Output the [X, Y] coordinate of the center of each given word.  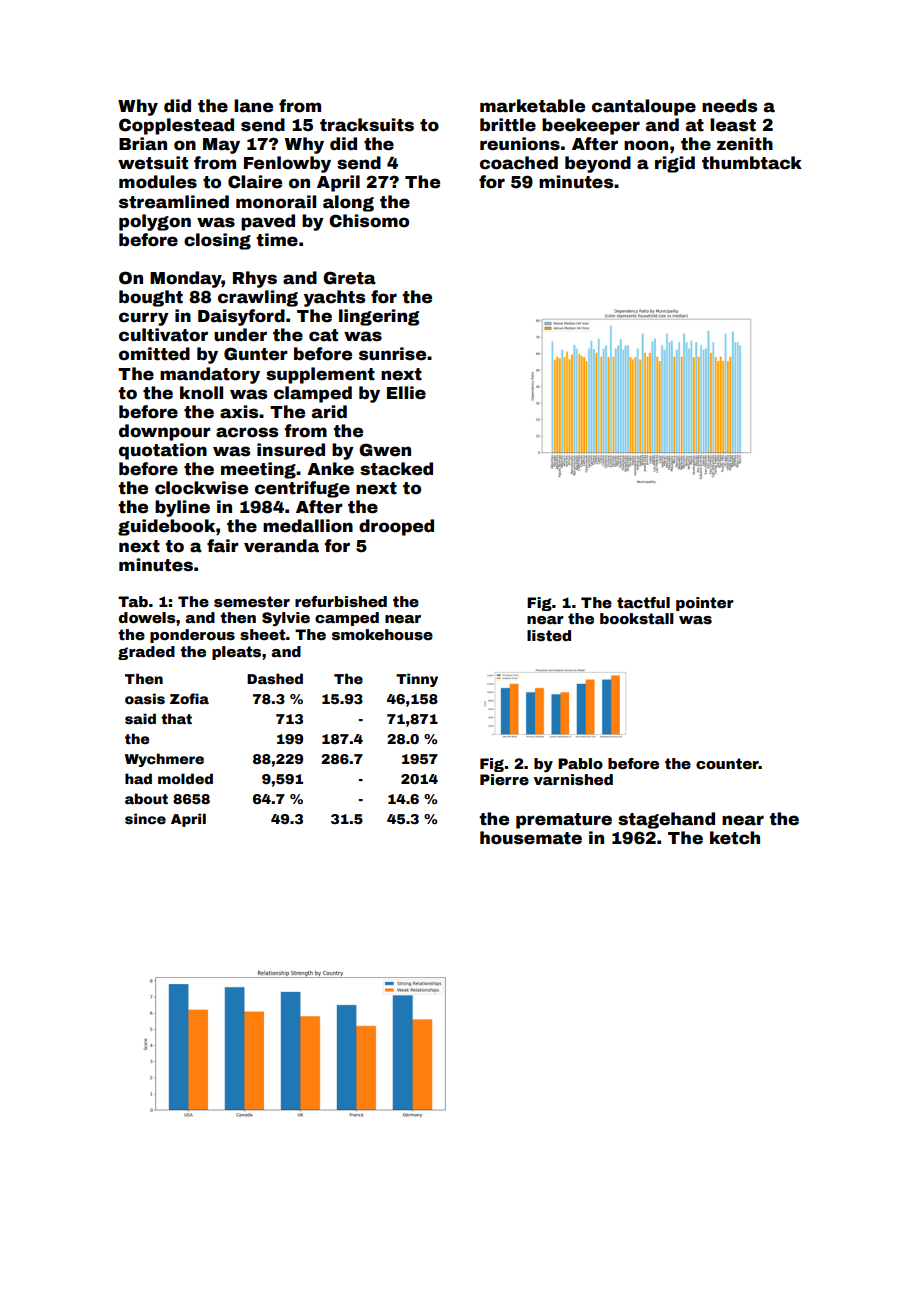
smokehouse [382, 634]
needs [729, 106]
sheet [263, 634]
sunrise [392, 354]
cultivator [163, 335]
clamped [313, 394]
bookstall [637, 618]
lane [253, 106]
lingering [379, 317]
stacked [396, 469]
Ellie [406, 393]
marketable [532, 106]
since [145, 818]
